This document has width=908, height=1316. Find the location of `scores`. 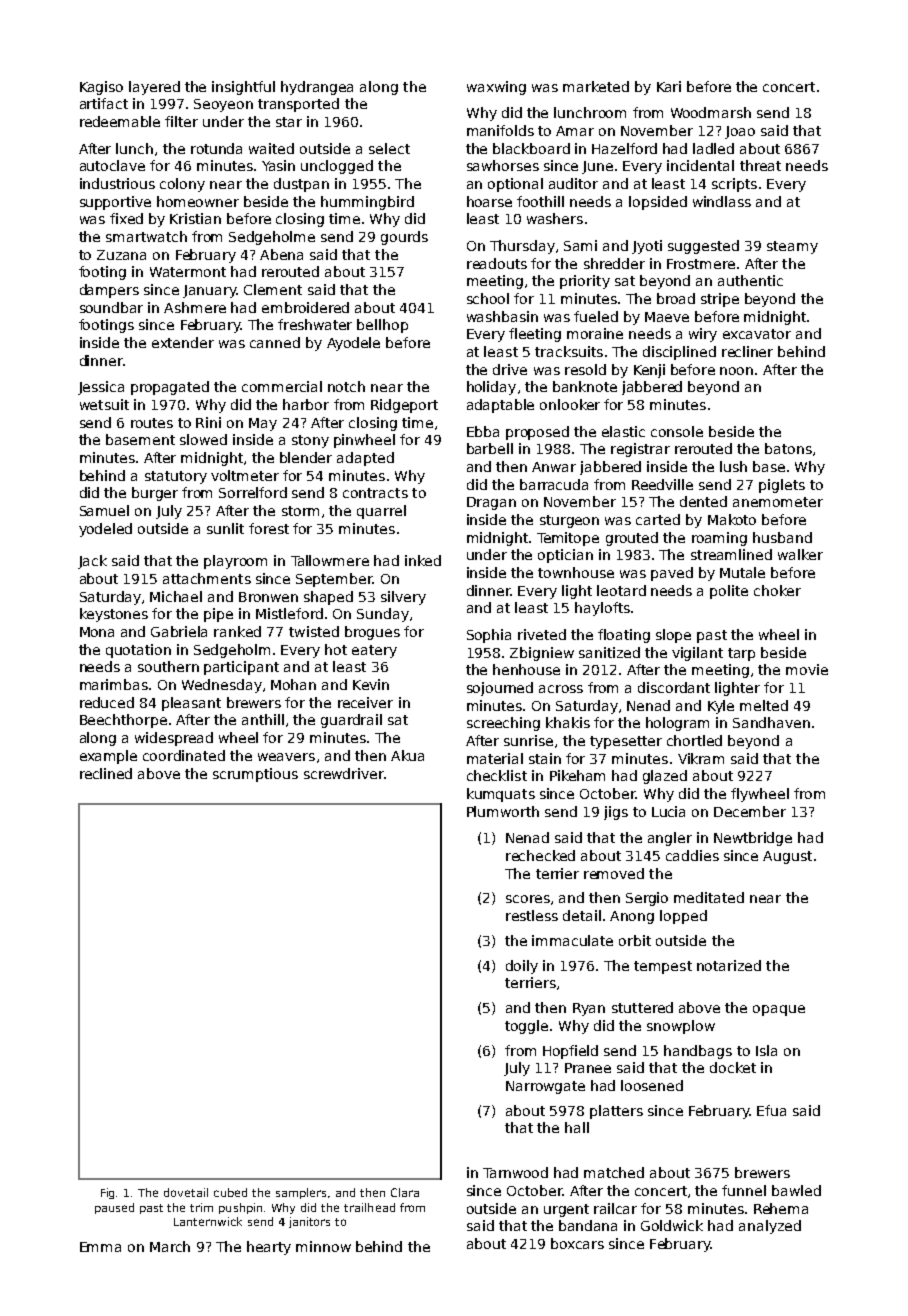

scores is located at coordinates (528, 899).
